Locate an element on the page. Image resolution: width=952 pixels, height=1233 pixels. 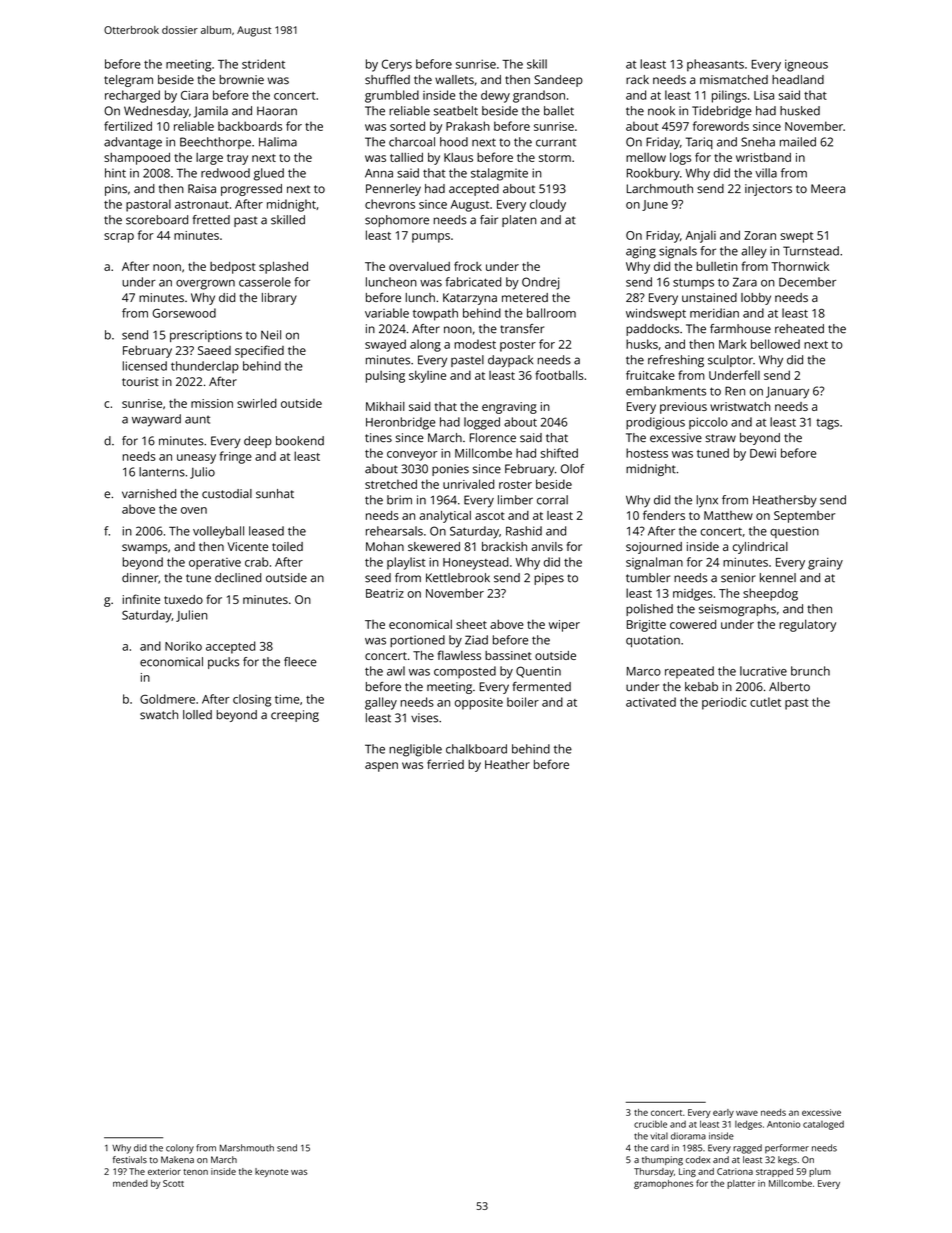
pheasants is located at coordinates (715, 65).
